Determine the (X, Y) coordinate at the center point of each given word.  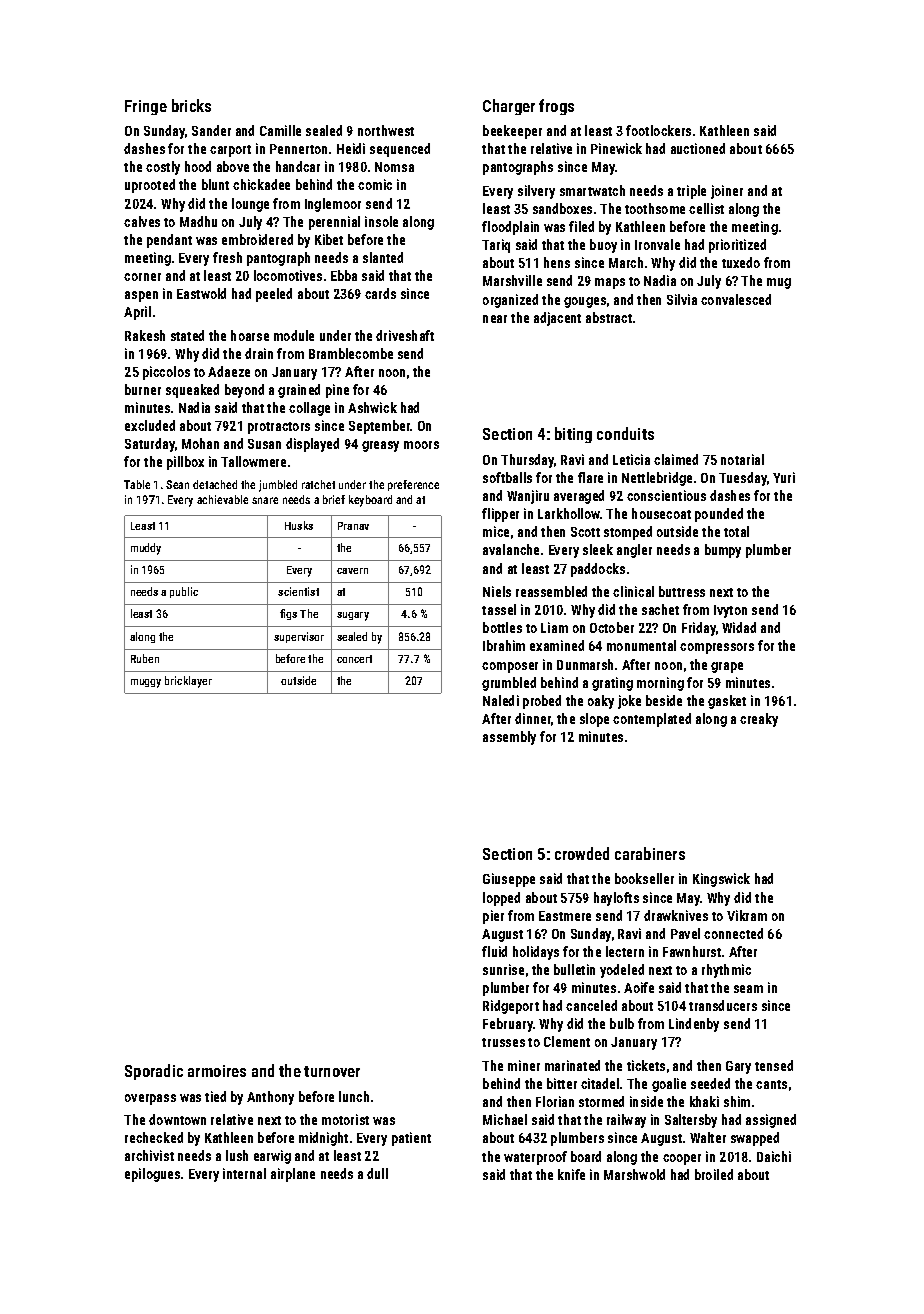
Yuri (784, 477)
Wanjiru (528, 497)
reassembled (551, 591)
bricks (191, 105)
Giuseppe (509, 880)
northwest (386, 130)
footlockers (658, 130)
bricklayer (188, 682)
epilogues (152, 1175)
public (184, 592)
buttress (682, 591)
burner (143, 389)
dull (377, 1173)
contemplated (652, 720)
